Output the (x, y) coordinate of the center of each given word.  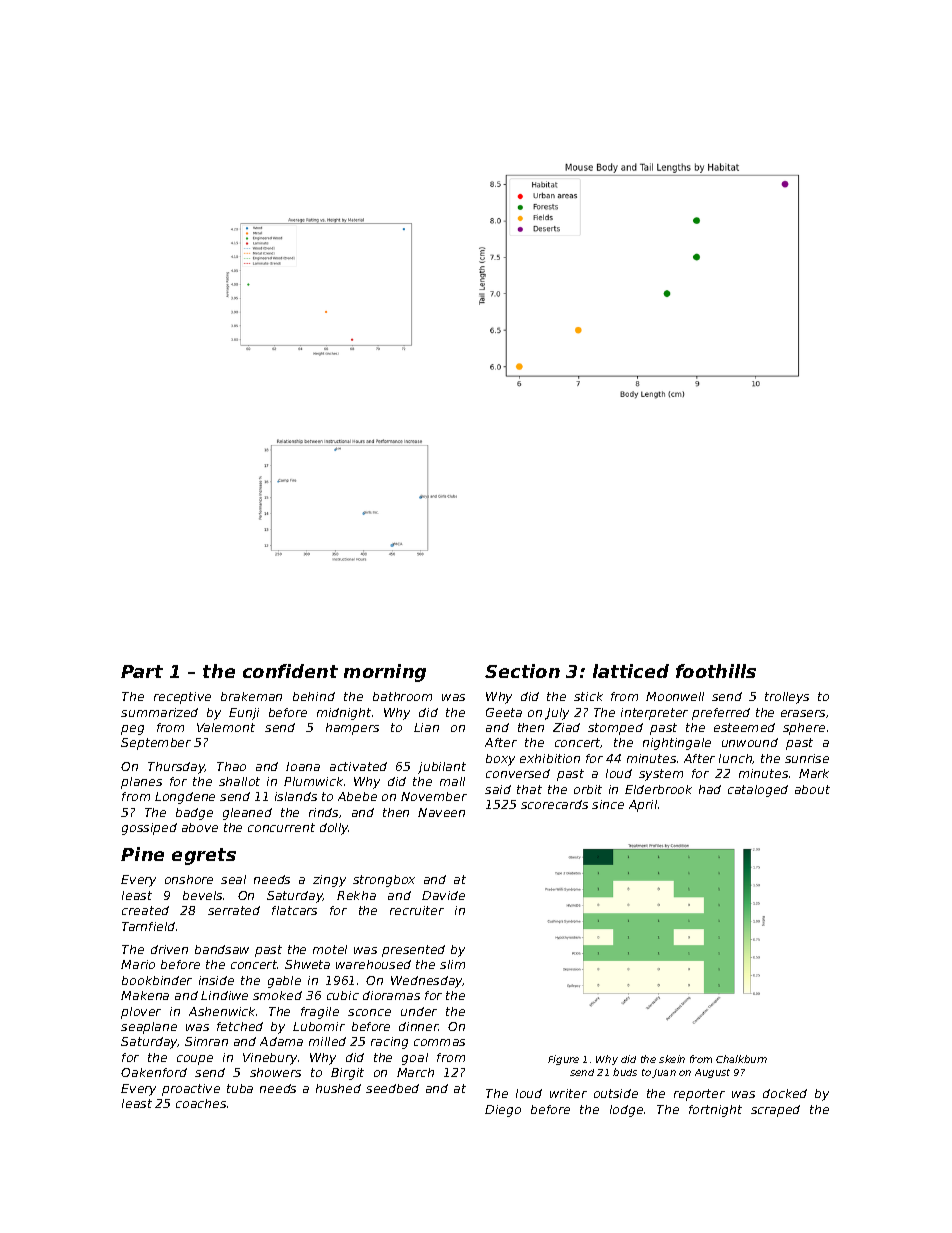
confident (290, 671)
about (812, 789)
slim (452, 964)
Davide (443, 895)
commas (439, 1042)
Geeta (504, 712)
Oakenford (154, 1072)
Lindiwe (224, 995)
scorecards (554, 804)
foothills (716, 671)
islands (296, 796)
